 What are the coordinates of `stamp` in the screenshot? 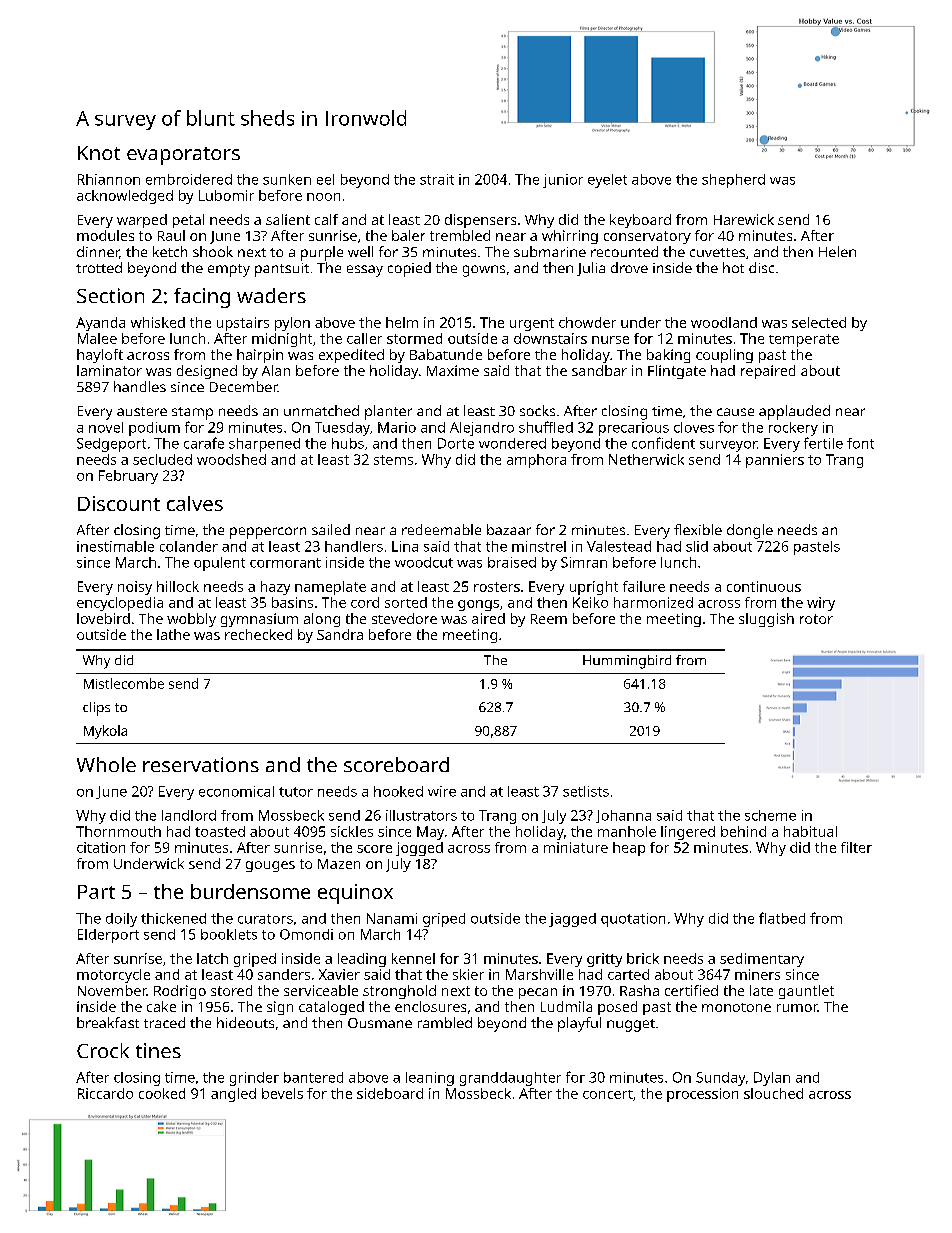 It's located at (192, 413).
